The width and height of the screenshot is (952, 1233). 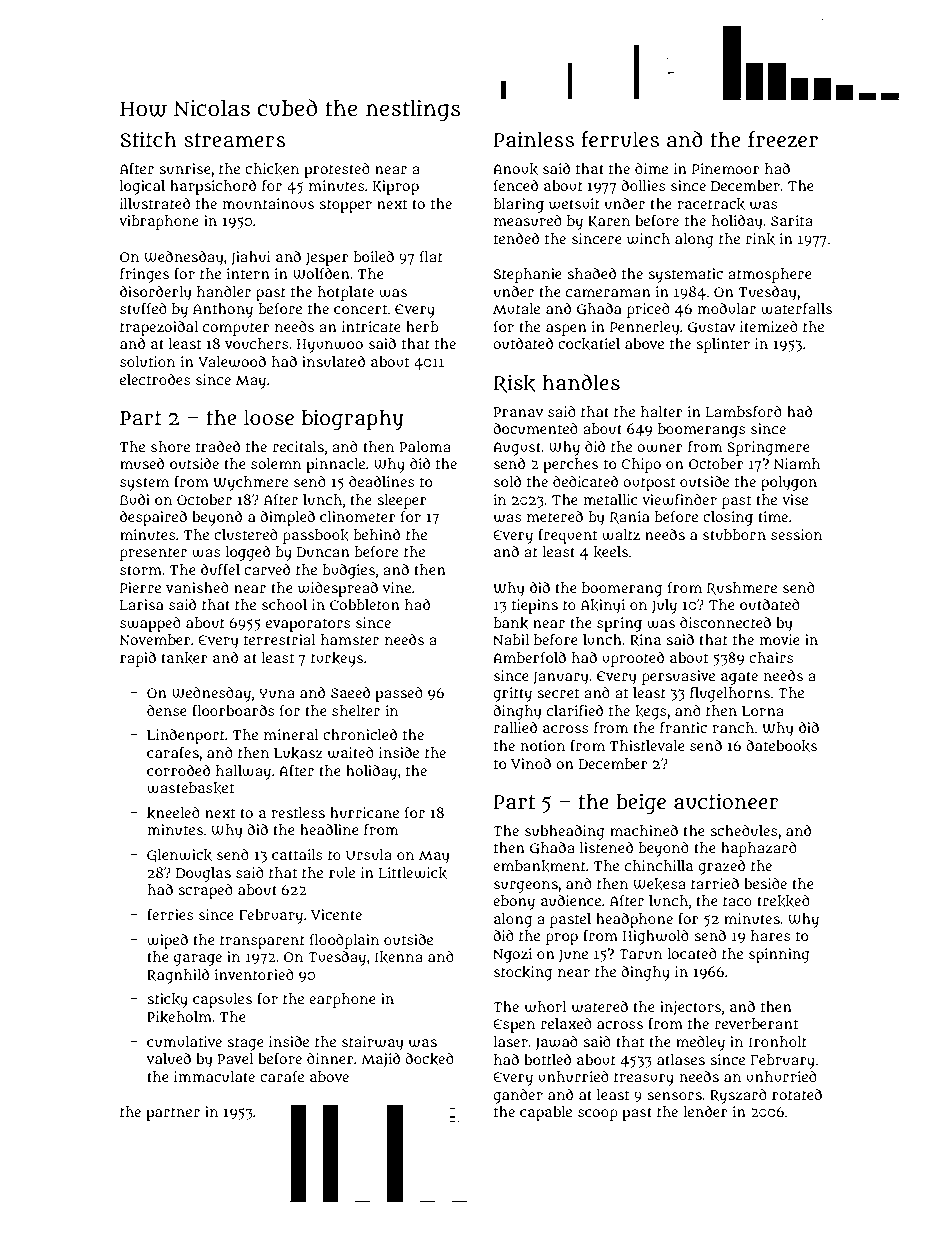 What do you see at coordinates (235, 1058) in the screenshot?
I see `Pavel` at bounding box center [235, 1058].
